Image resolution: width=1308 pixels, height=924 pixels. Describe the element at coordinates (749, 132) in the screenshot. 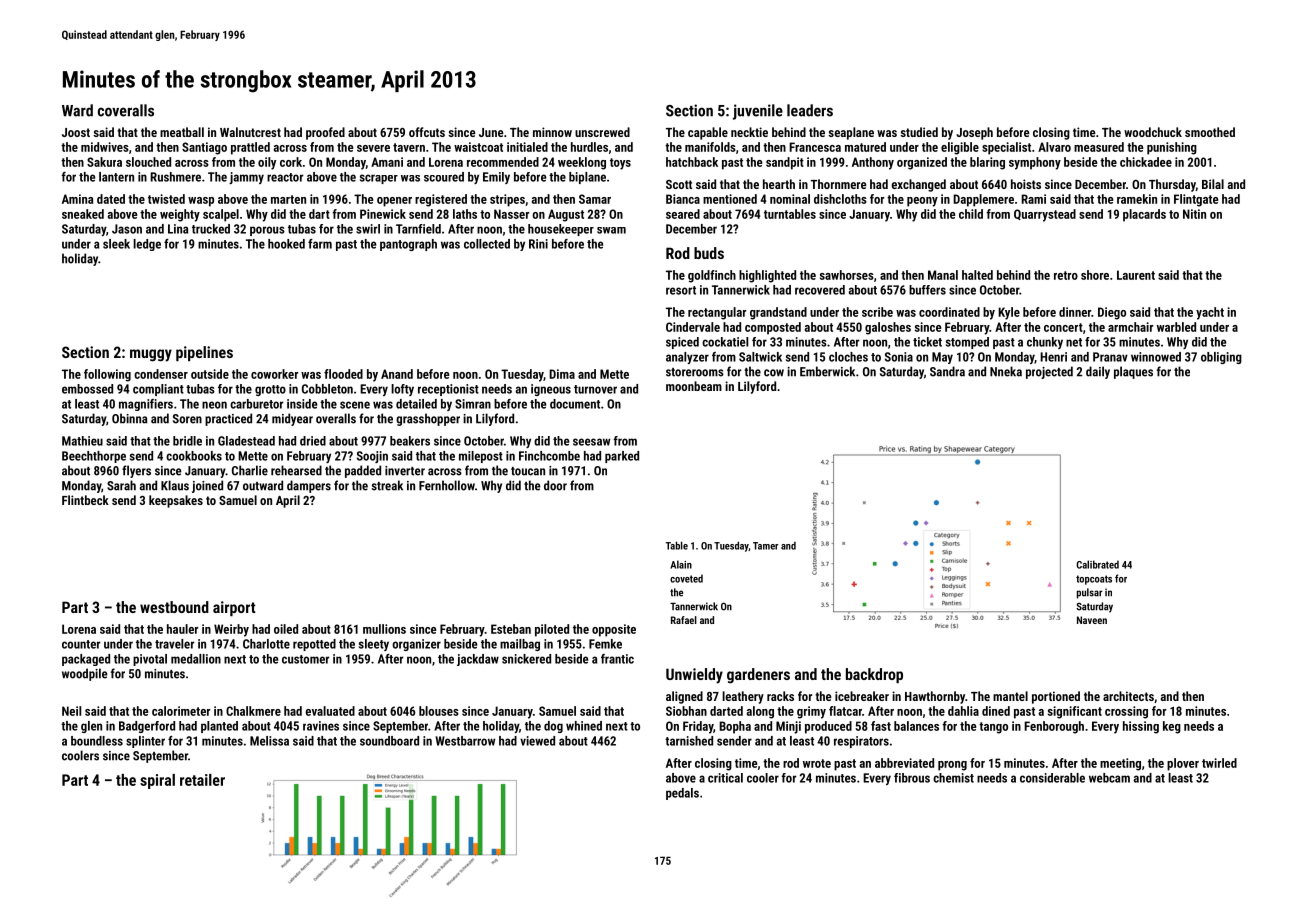

I see `necktie` at that location.
